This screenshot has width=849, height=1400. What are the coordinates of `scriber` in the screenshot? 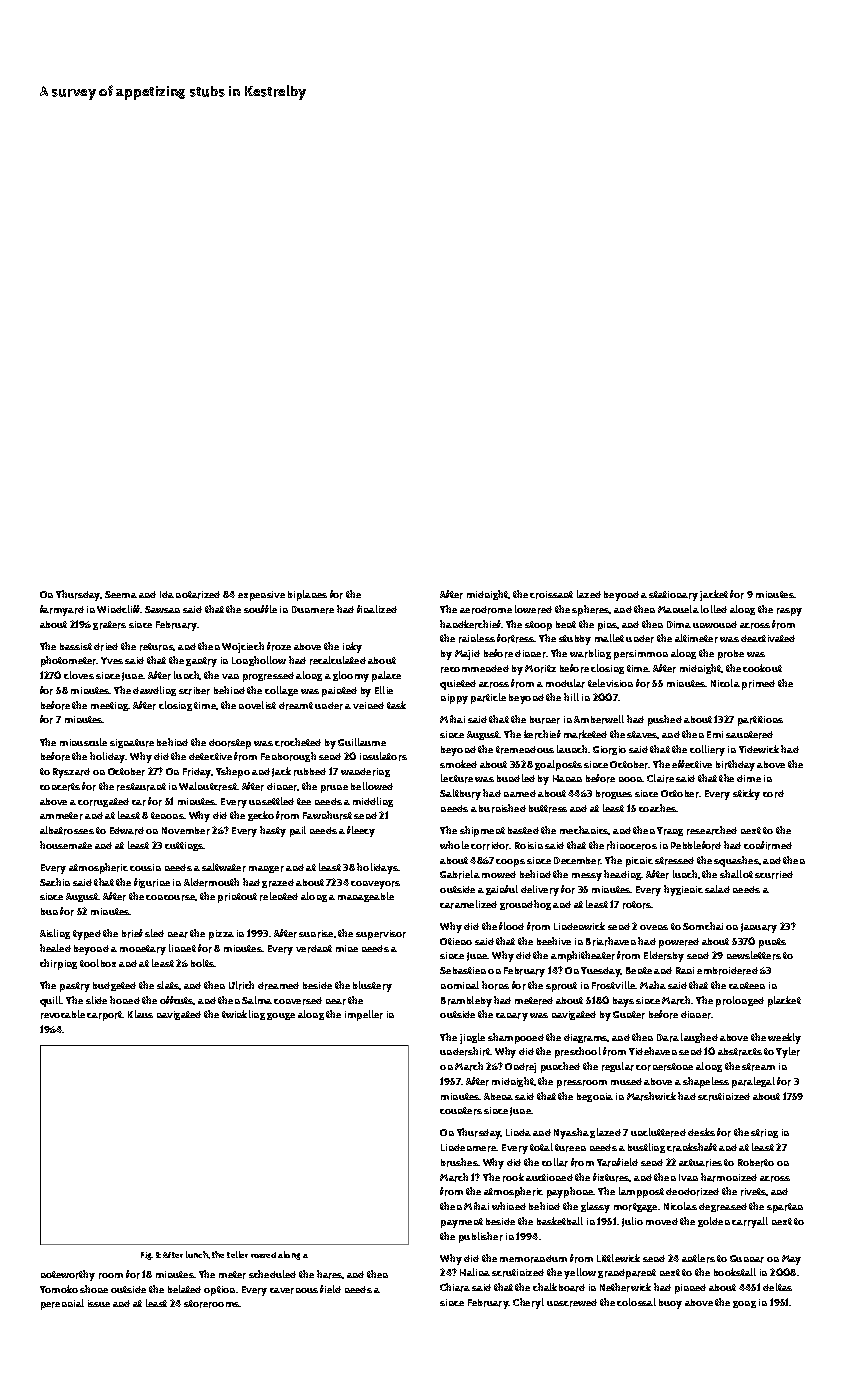 It's located at (194, 691).
